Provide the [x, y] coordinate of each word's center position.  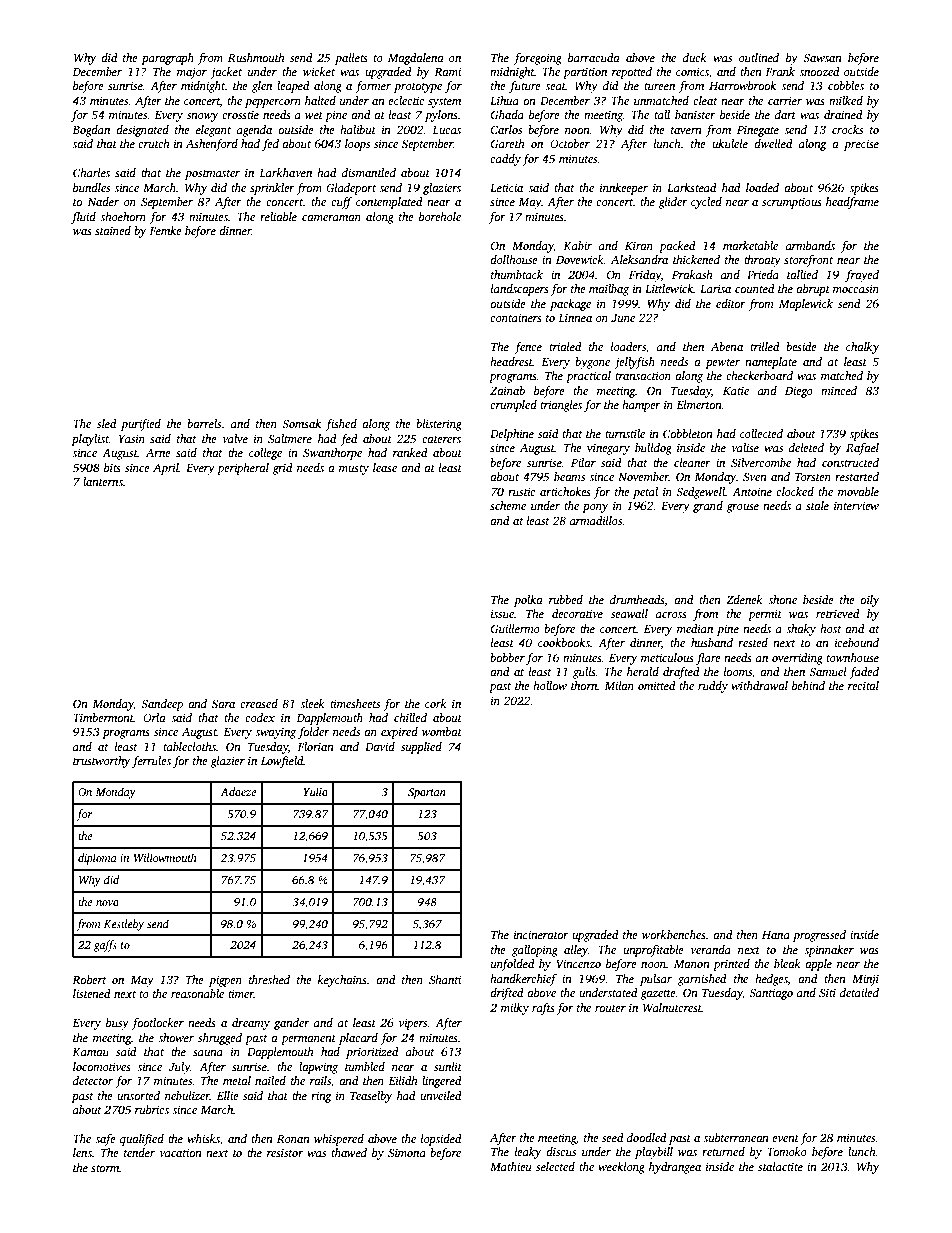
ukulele [730, 143]
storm [105, 1168]
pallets [351, 59]
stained [113, 230]
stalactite [780, 1166]
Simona [407, 1152]
